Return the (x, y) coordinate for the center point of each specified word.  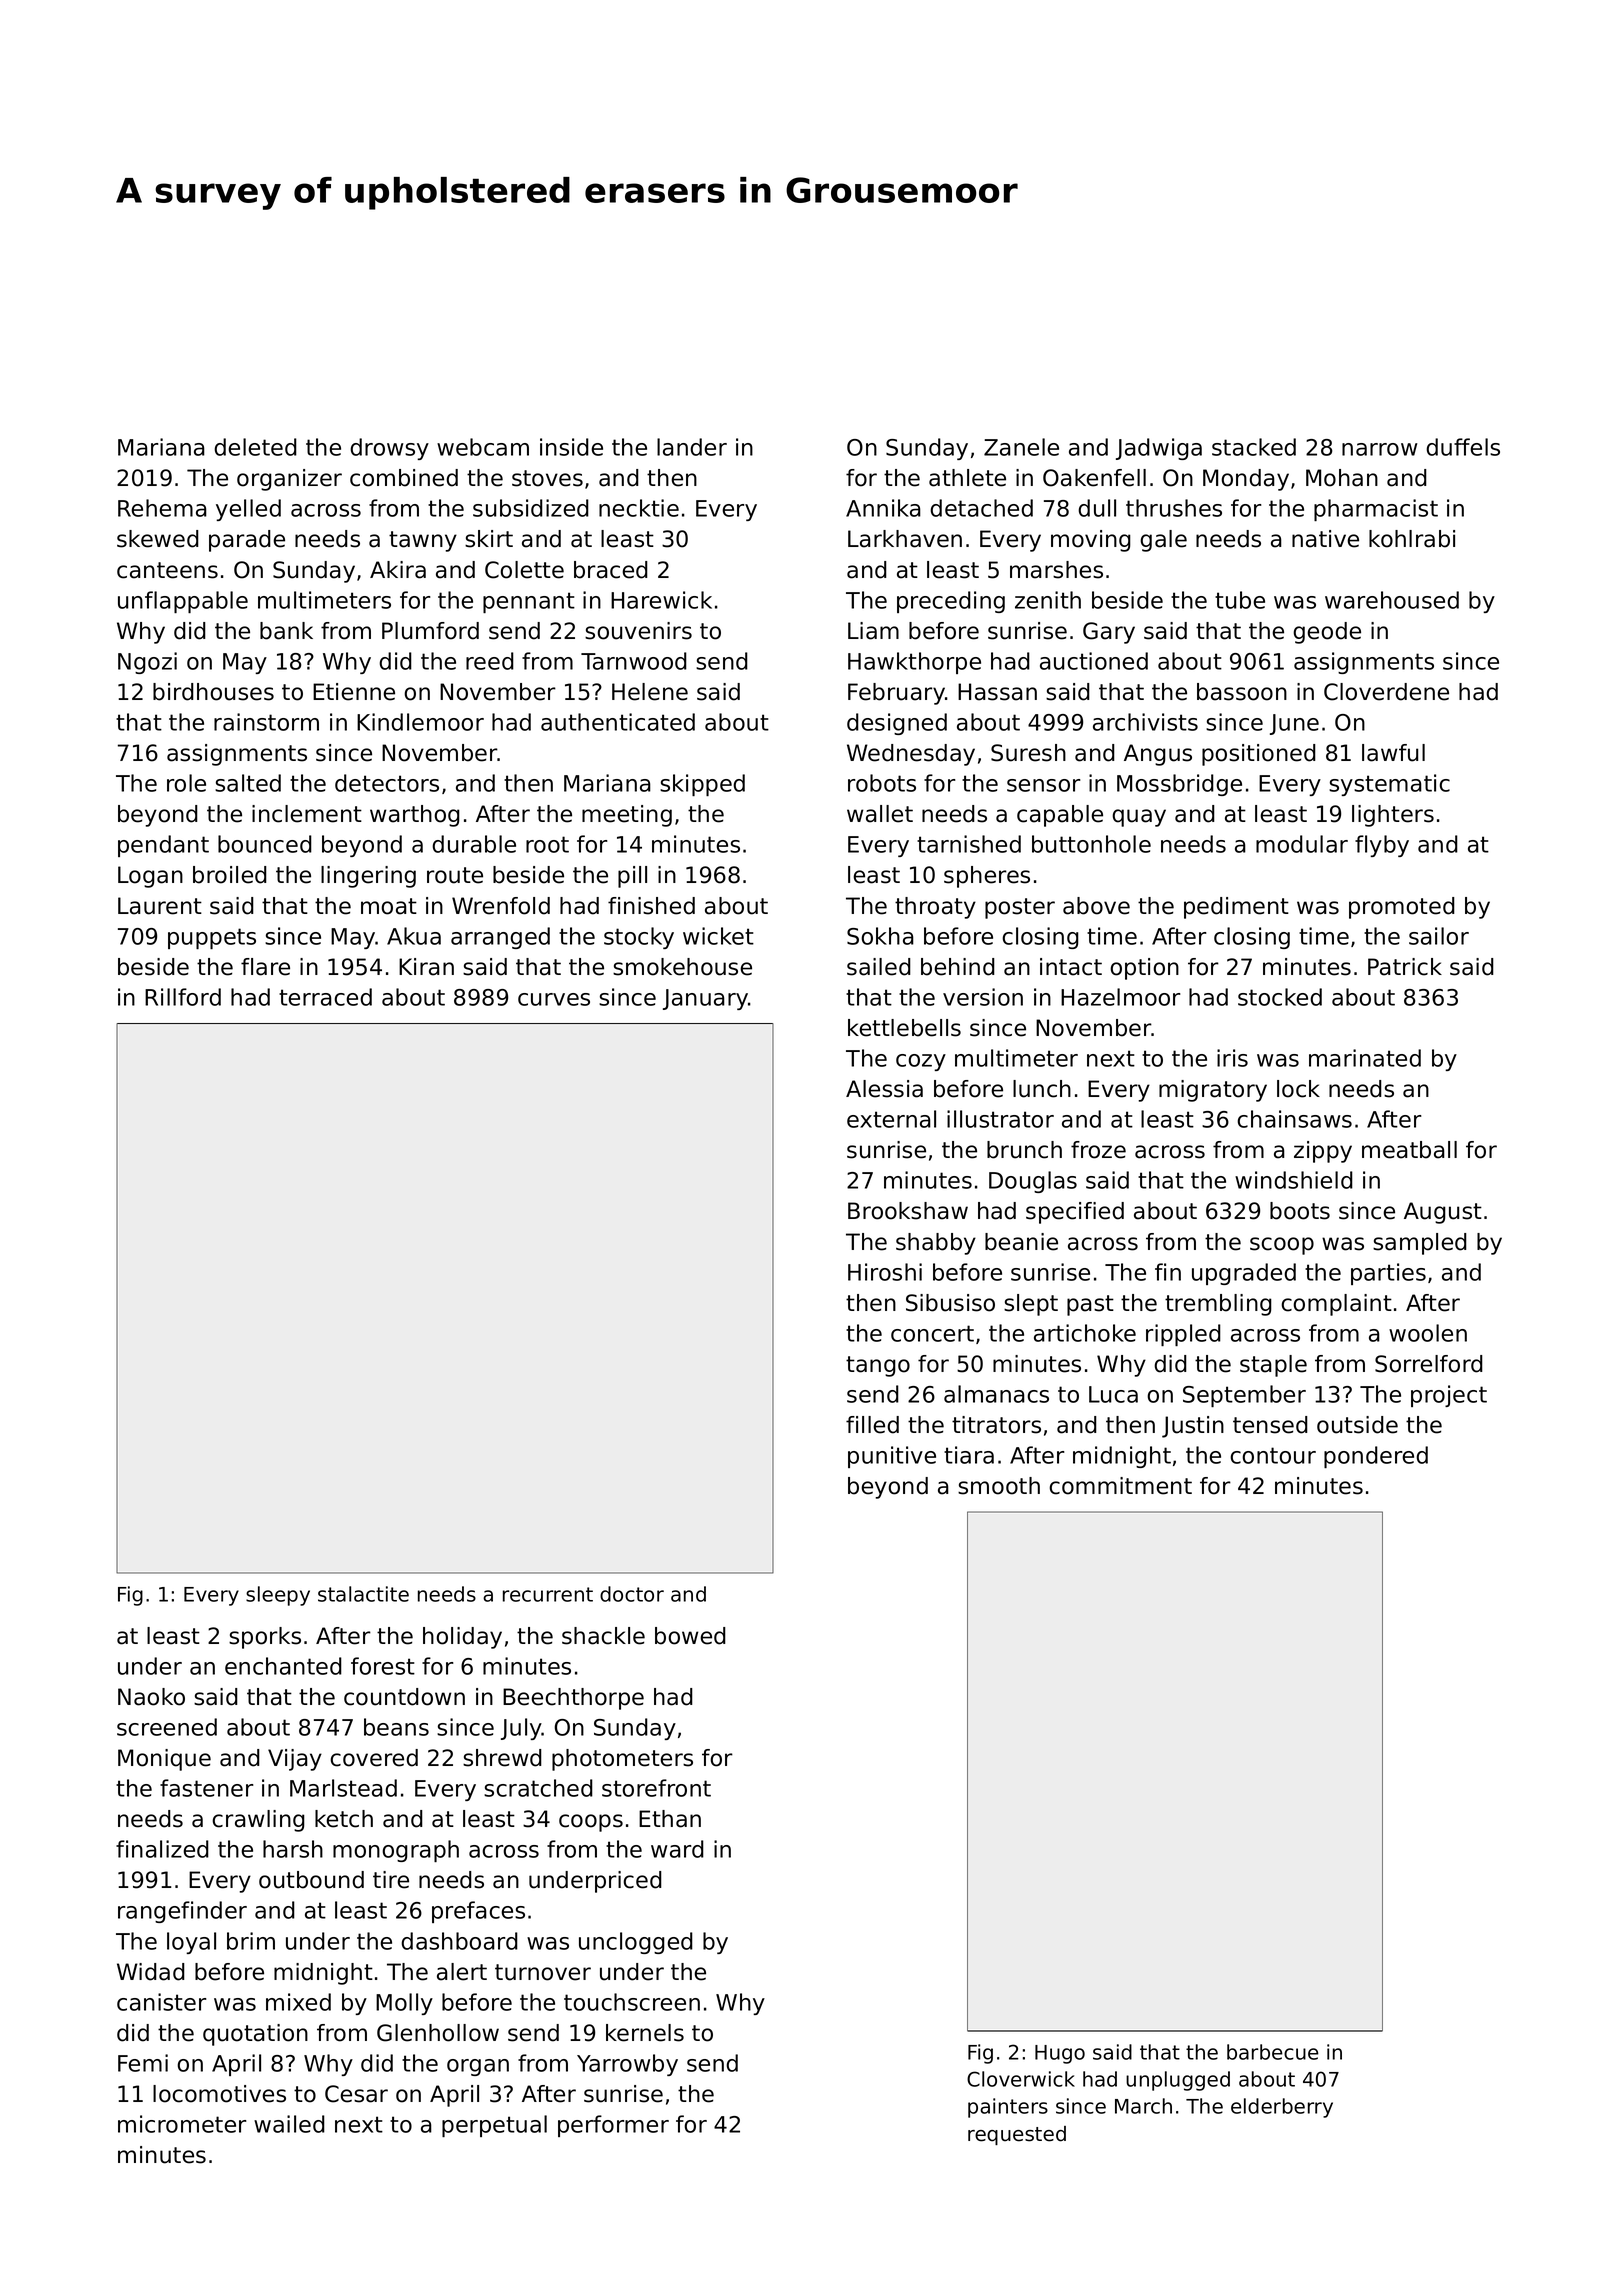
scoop (1282, 1246)
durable (474, 844)
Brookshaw (908, 1211)
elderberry (1282, 2108)
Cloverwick (1021, 2079)
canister (162, 2002)
